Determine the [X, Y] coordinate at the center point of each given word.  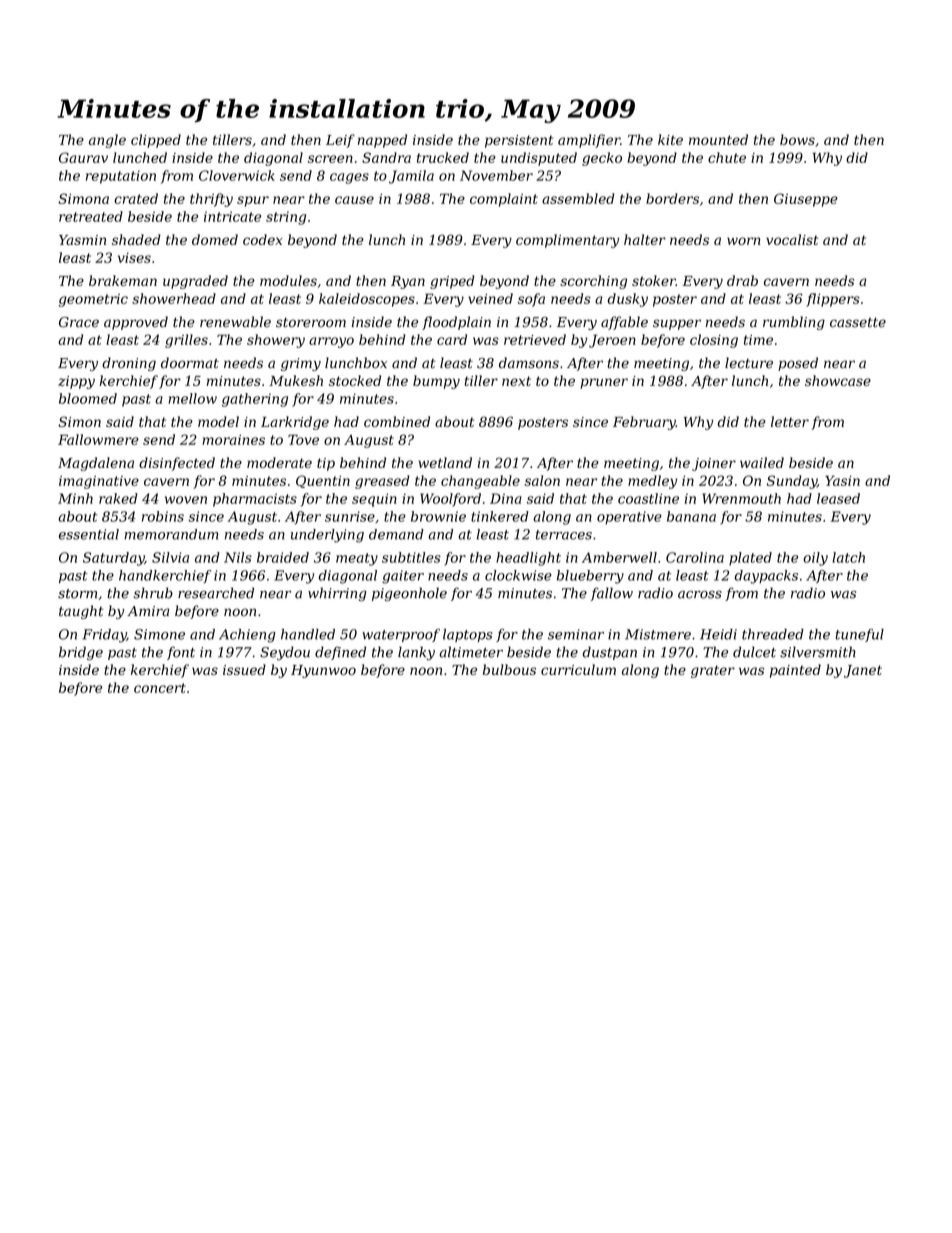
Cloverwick [237, 175]
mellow [192, 398]
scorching [593, 282]
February [644, 423]
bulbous [509, 669]
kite [670, 139]
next [516, 381]
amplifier [589, 141]
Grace [79, 322]
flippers [833, 300]
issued [244, 669]
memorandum [171, 534]
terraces [564, 535]
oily [815, 559]
